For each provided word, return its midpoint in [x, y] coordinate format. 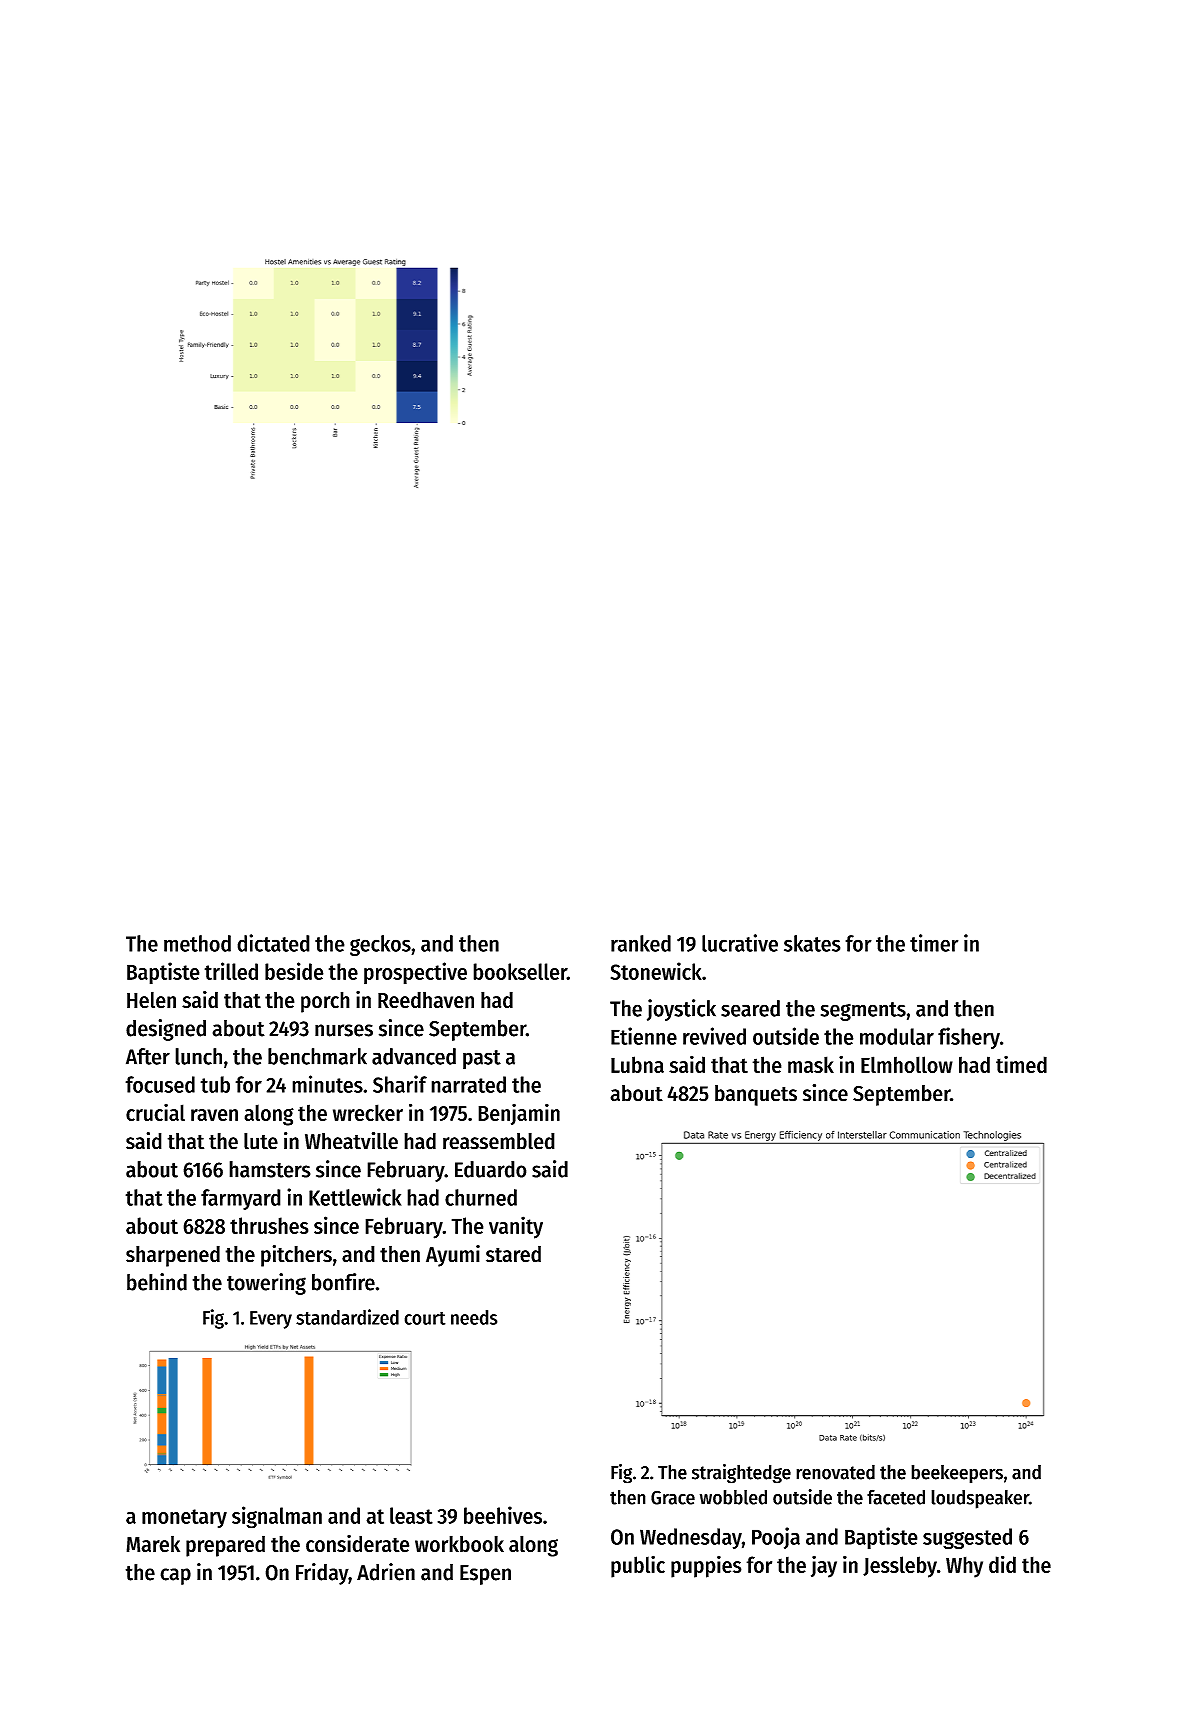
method [197, 943]
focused [160, 1084]
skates [812, 943]
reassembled [499, 1141]
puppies [706, 1566]
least [411, 1515]
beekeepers [957, 1474]
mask [811, 1064]
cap [175, 1576]
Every [271, 1320]
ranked [641, 943]
